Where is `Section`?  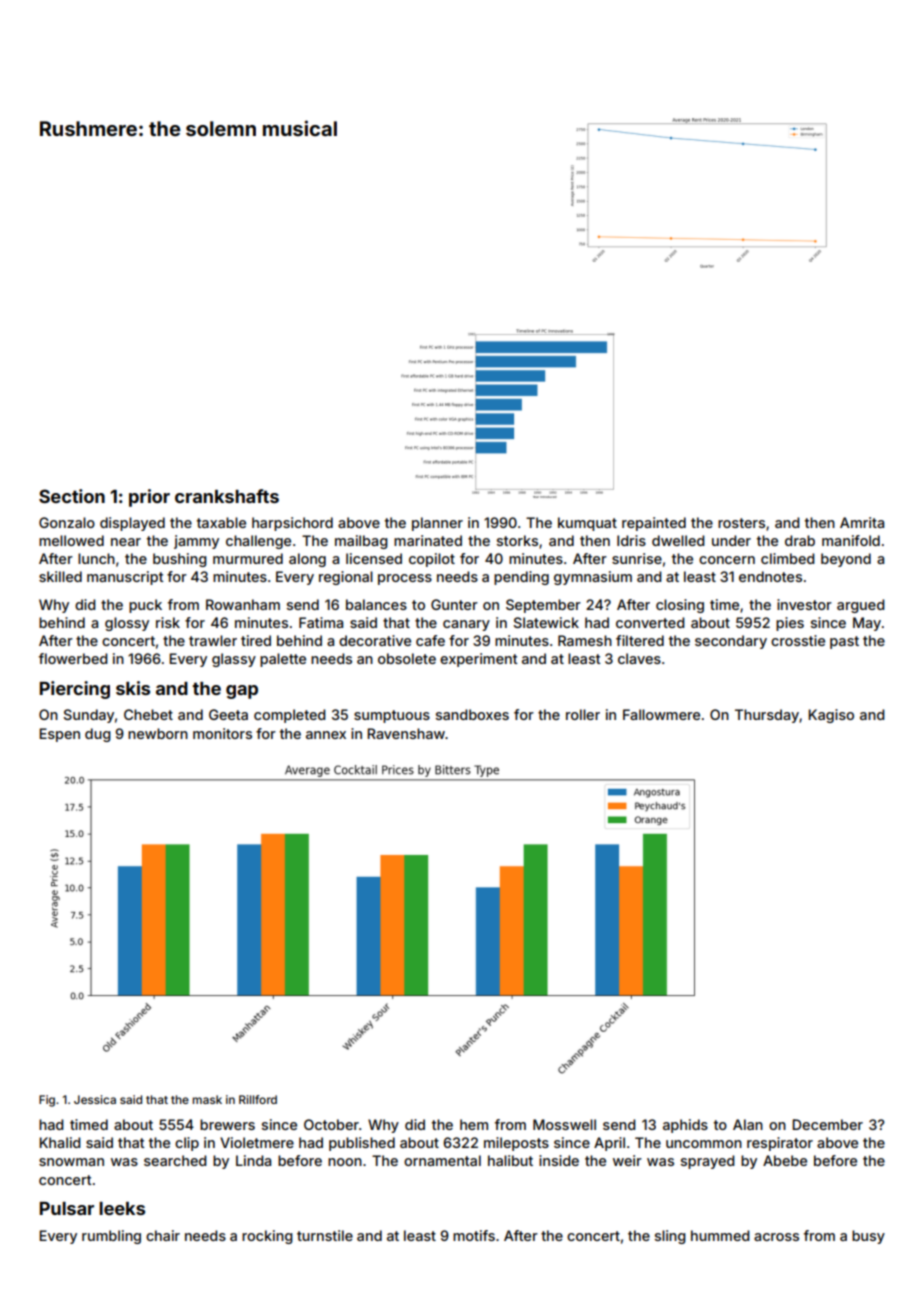
Section is located at coordinates (72, 496).
